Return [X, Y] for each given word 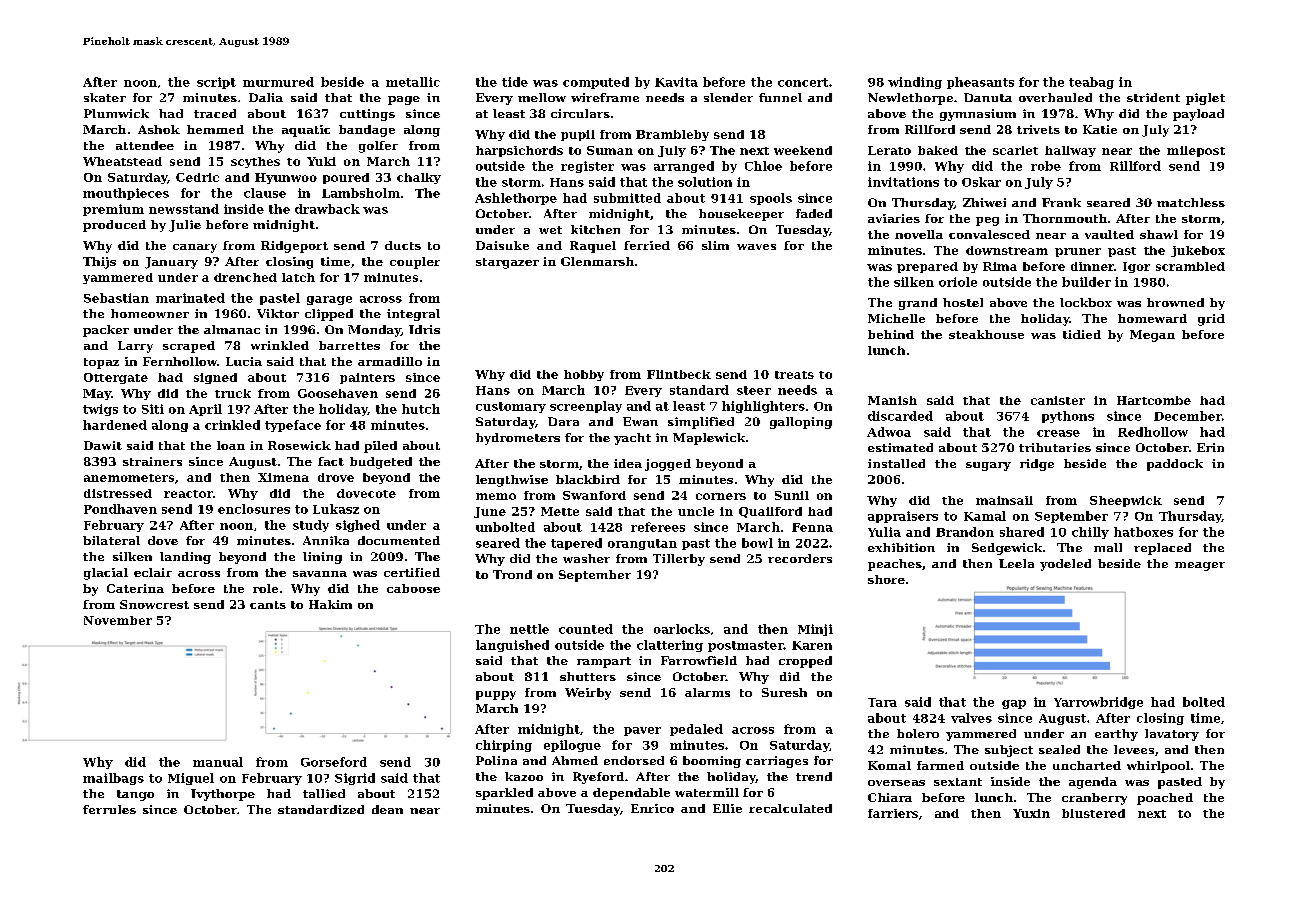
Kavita [676, 82]
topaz [101, 363]
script [216, 83]
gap [1014, 704]
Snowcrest [154, 604]
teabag [1091, 83]
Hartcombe [1154, 400]
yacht [632, 439]
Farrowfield [699, 660]
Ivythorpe [223, 795]
